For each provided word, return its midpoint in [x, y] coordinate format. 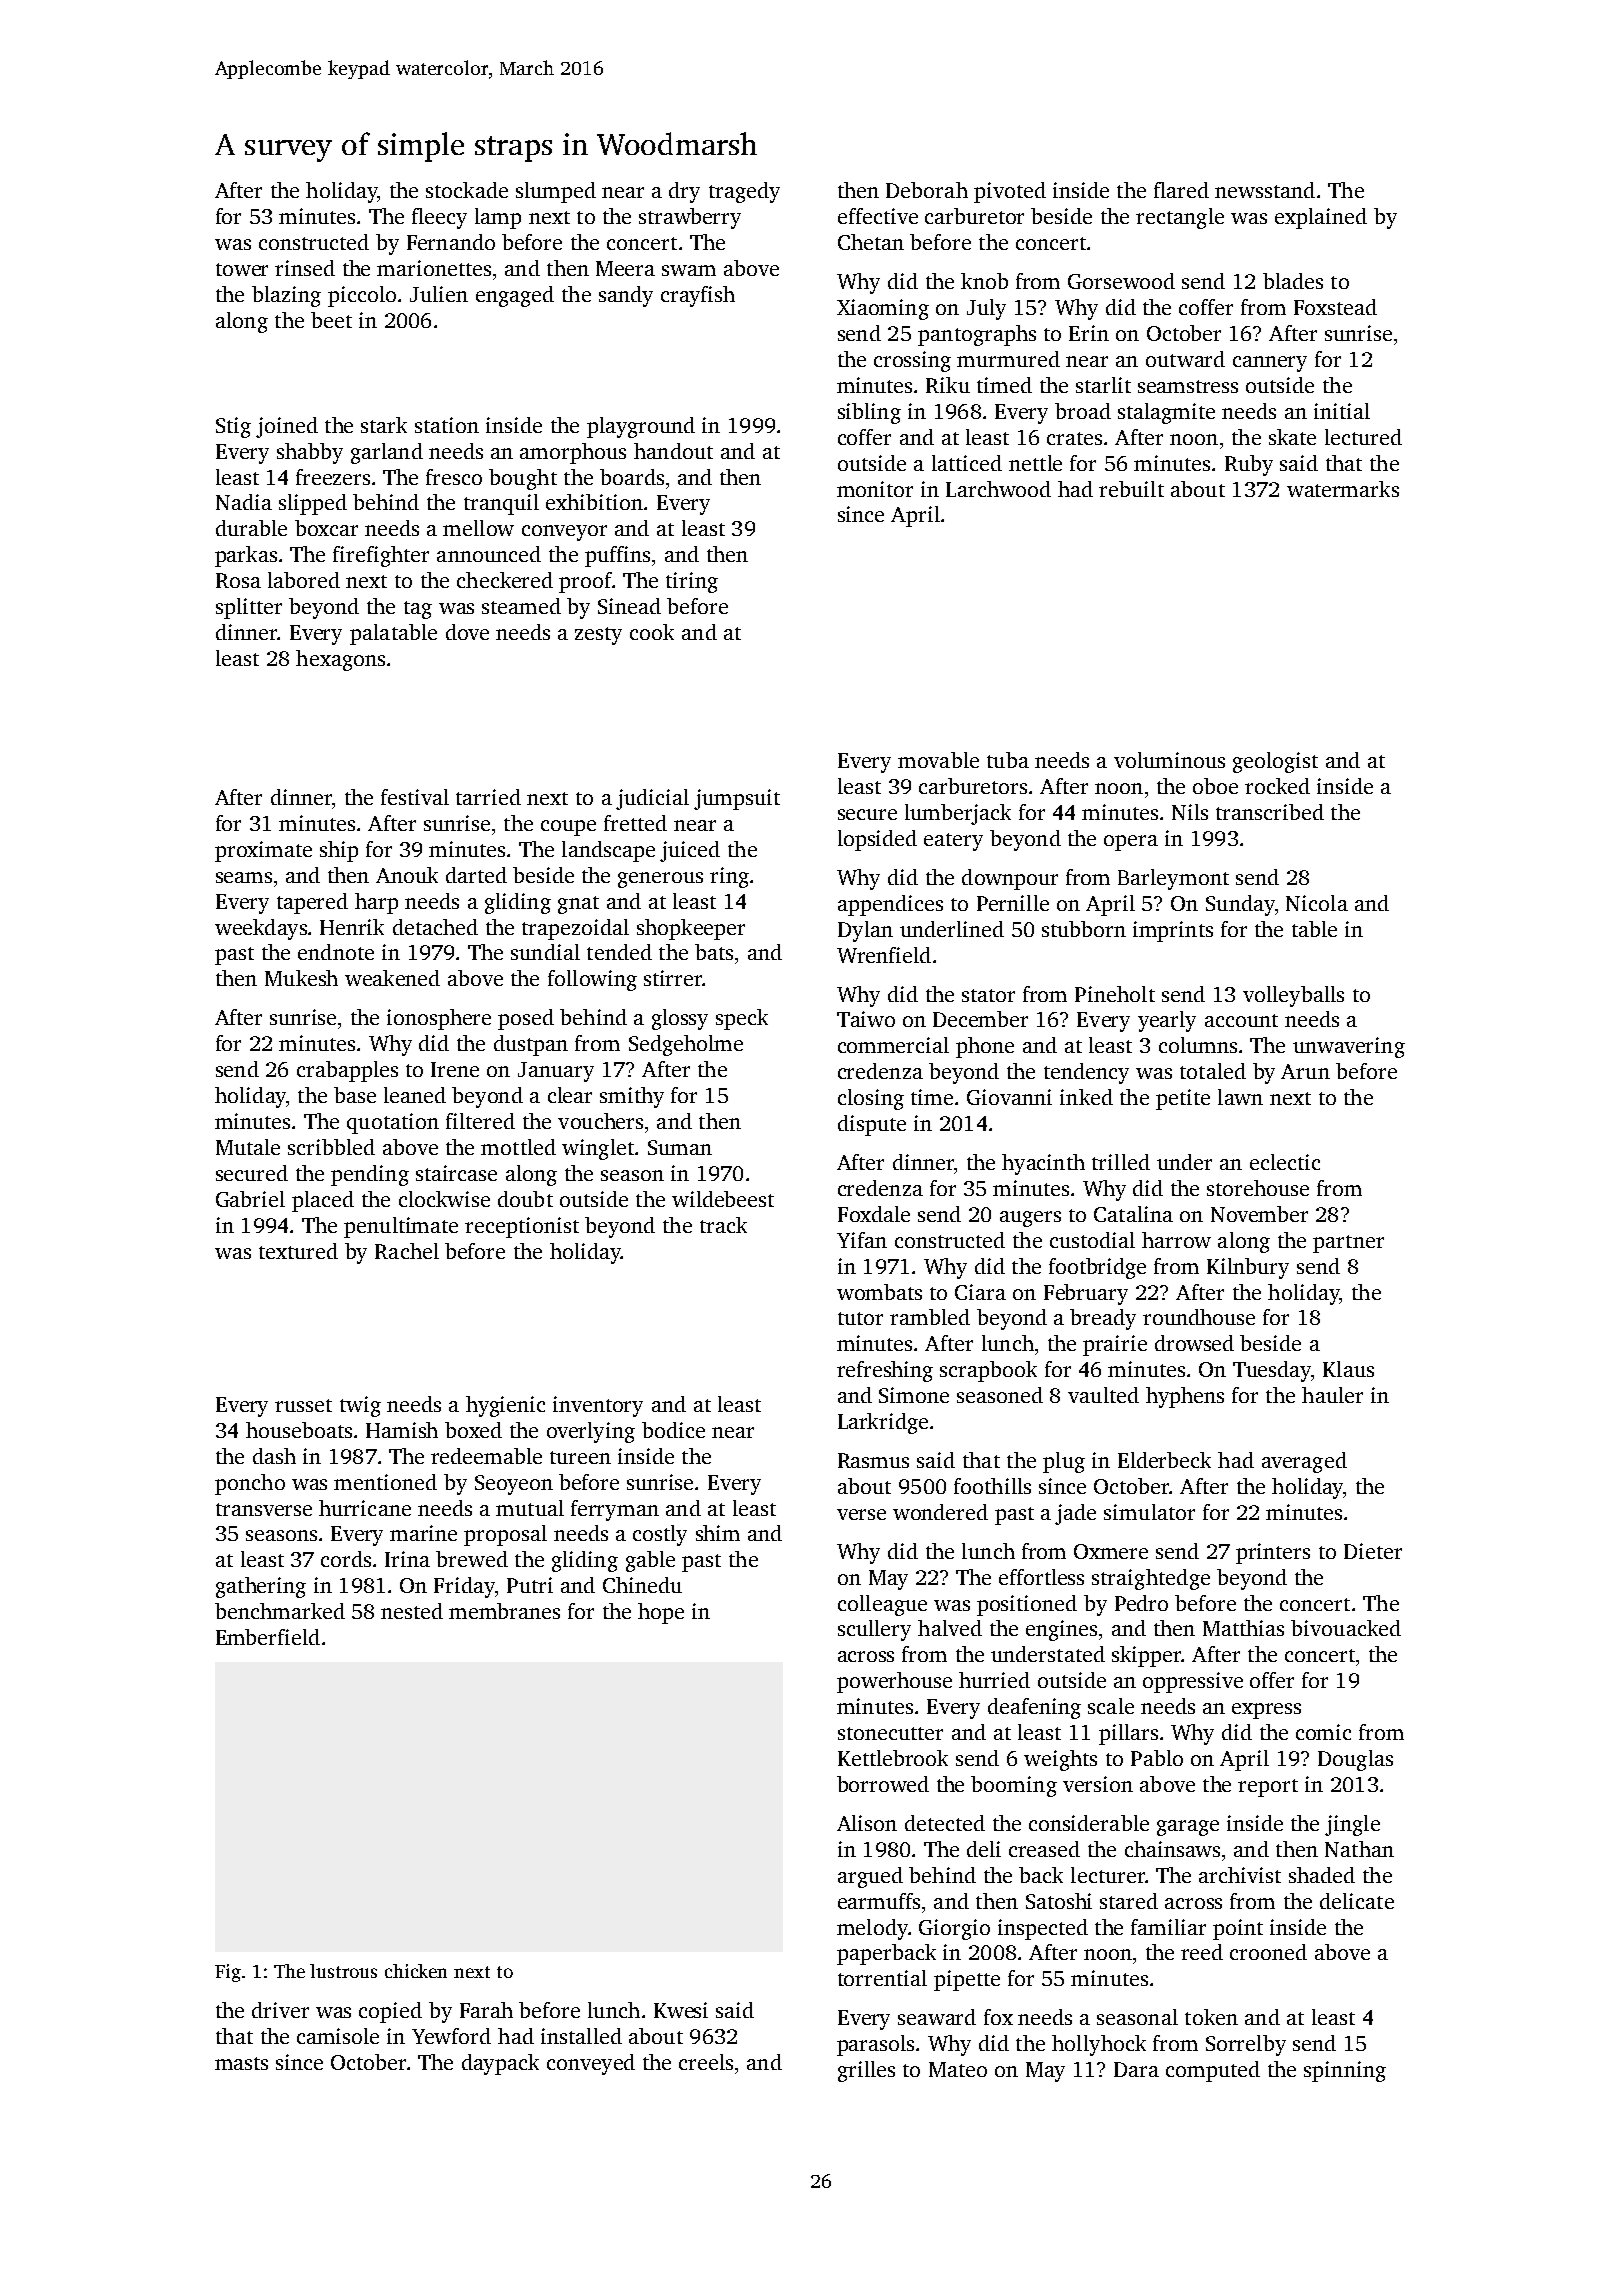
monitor [875, 489]
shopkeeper [691, 929]
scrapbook [988, 1371]
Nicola [1317, 903]
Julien [439, 294]
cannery [1270, 364]
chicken [416, 1971]
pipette [967, 1980]
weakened [392, 978]
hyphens [1185, 1397]
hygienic [505, 1406]
